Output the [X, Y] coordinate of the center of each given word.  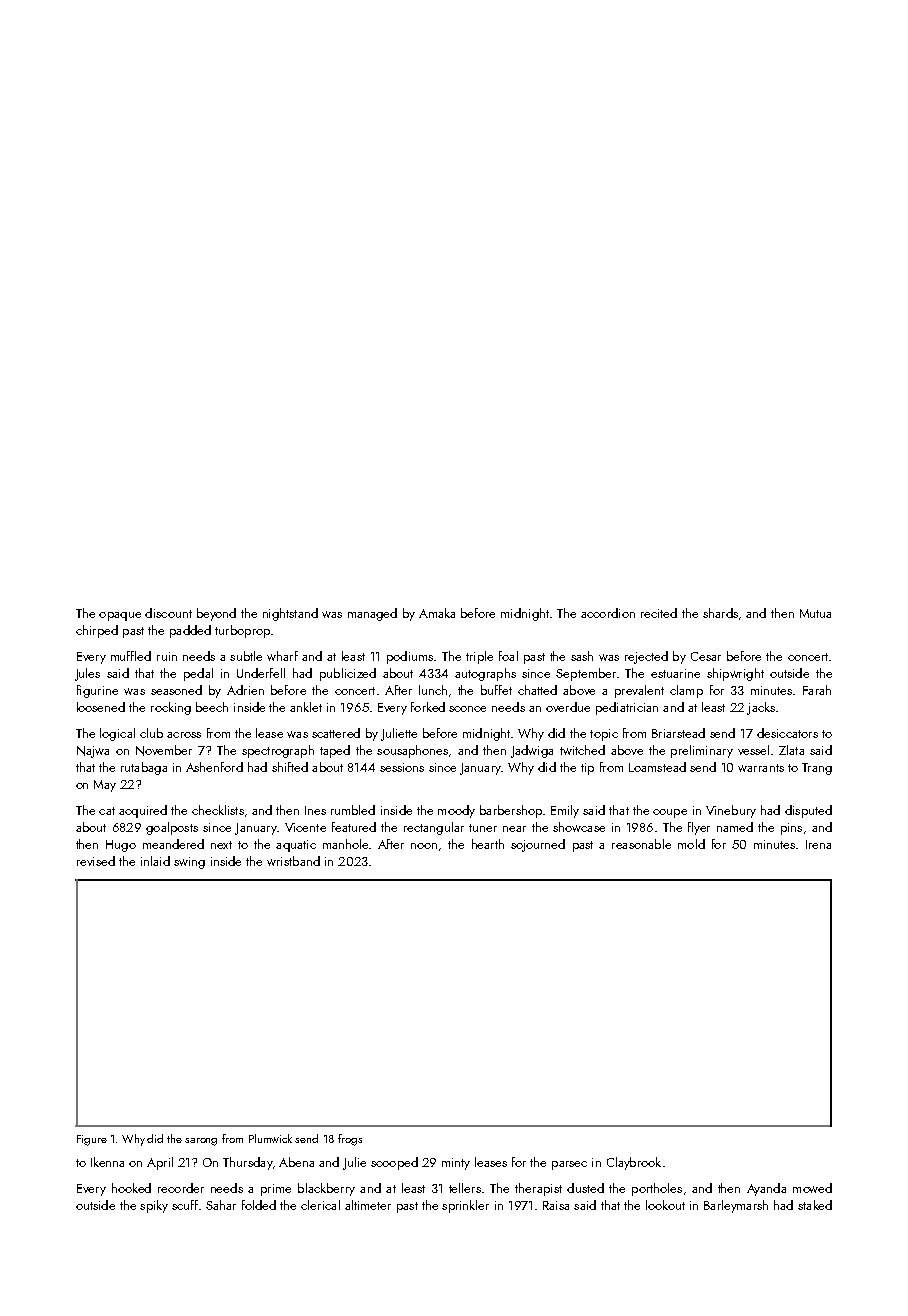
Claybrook [634, 1163]
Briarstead [678, 733]
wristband [293, 861]
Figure [92, 1140]
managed [372, 614]
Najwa [93, 752]
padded [190, 631]
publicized [348, 674]
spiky [154, 1206]
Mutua [815, 613]
